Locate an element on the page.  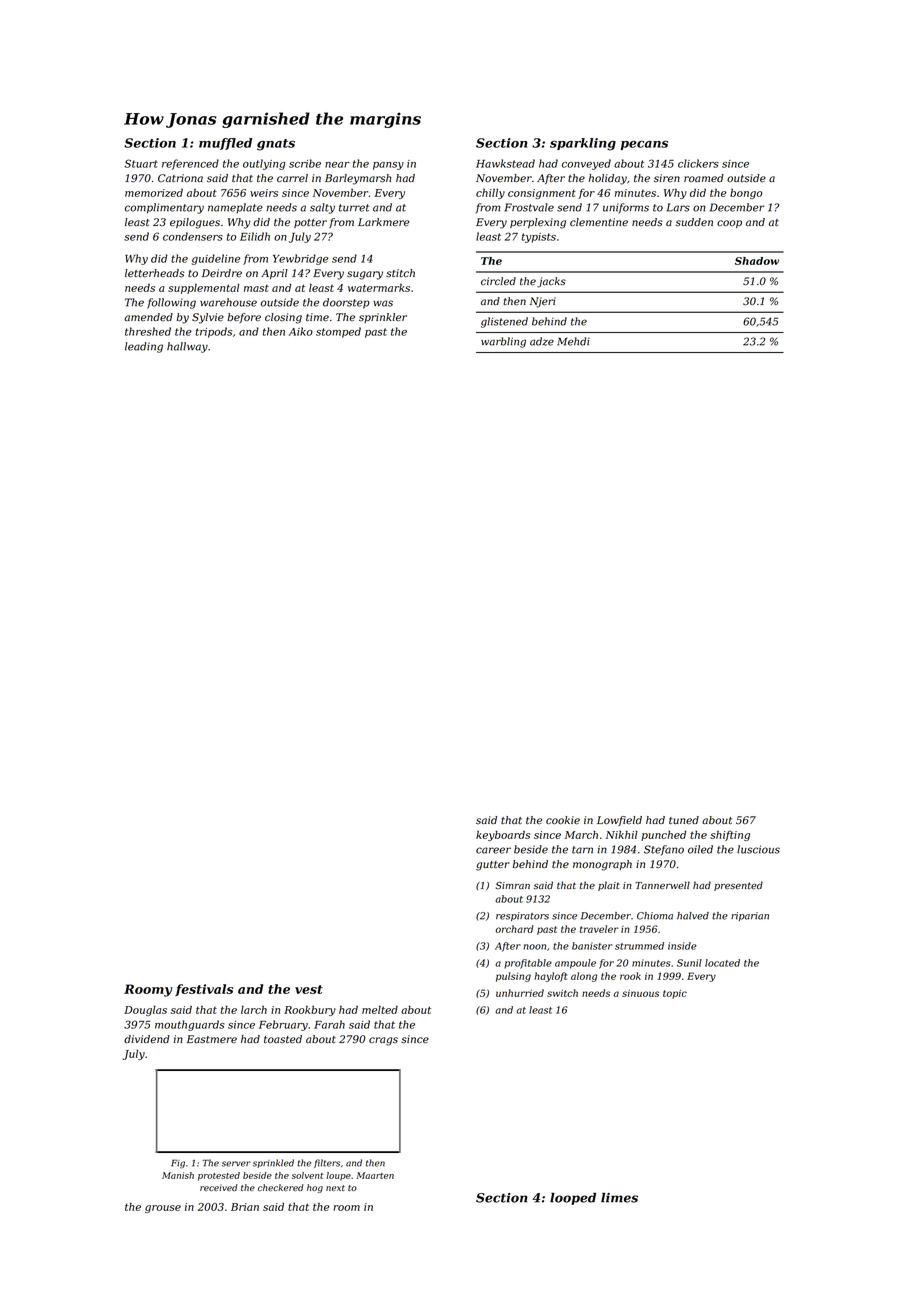
letterheads is located at coordinates (154, 273).
